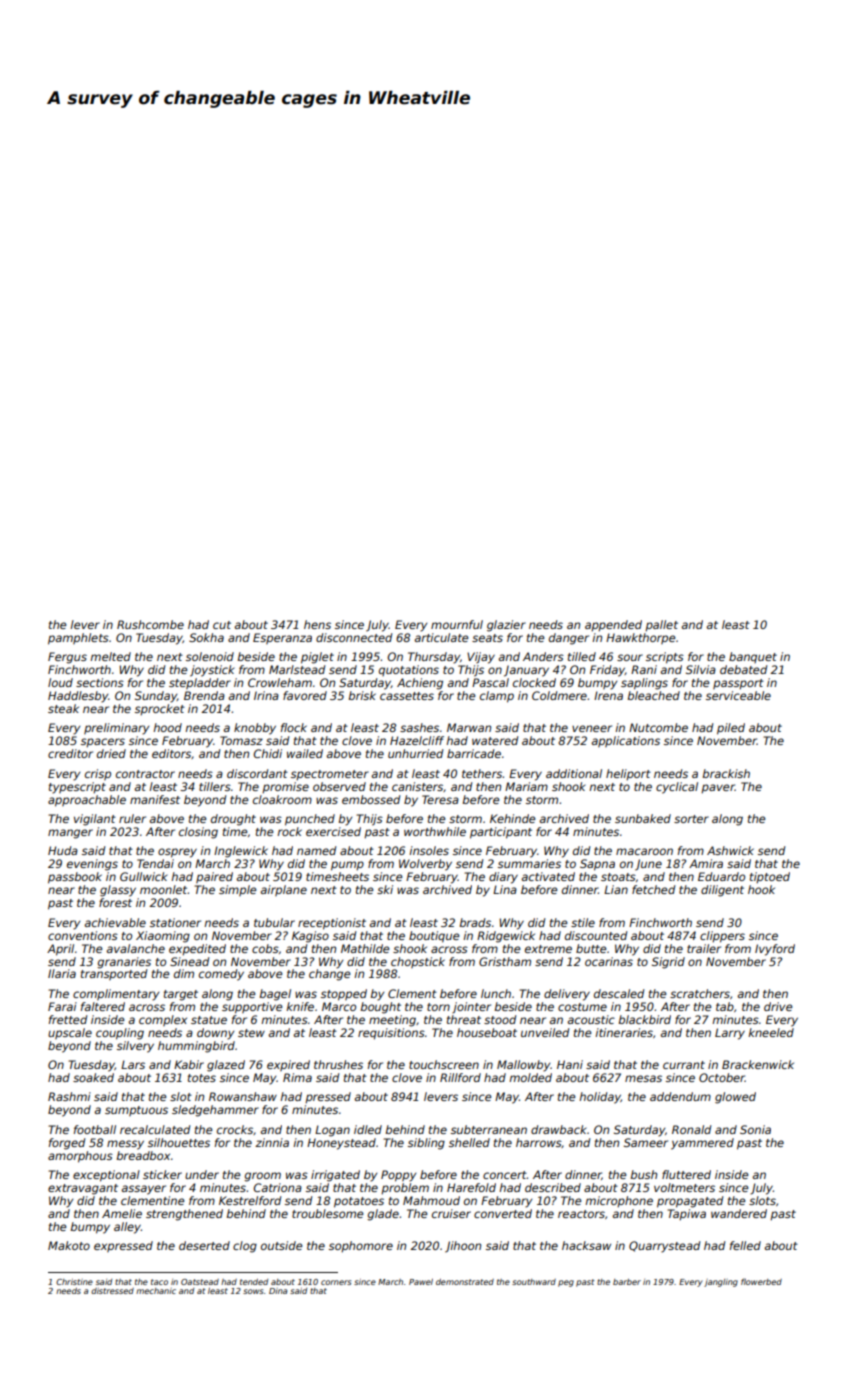  Describe the element at coordinates (653, 695) in the document. I see `bleached` at that location.
